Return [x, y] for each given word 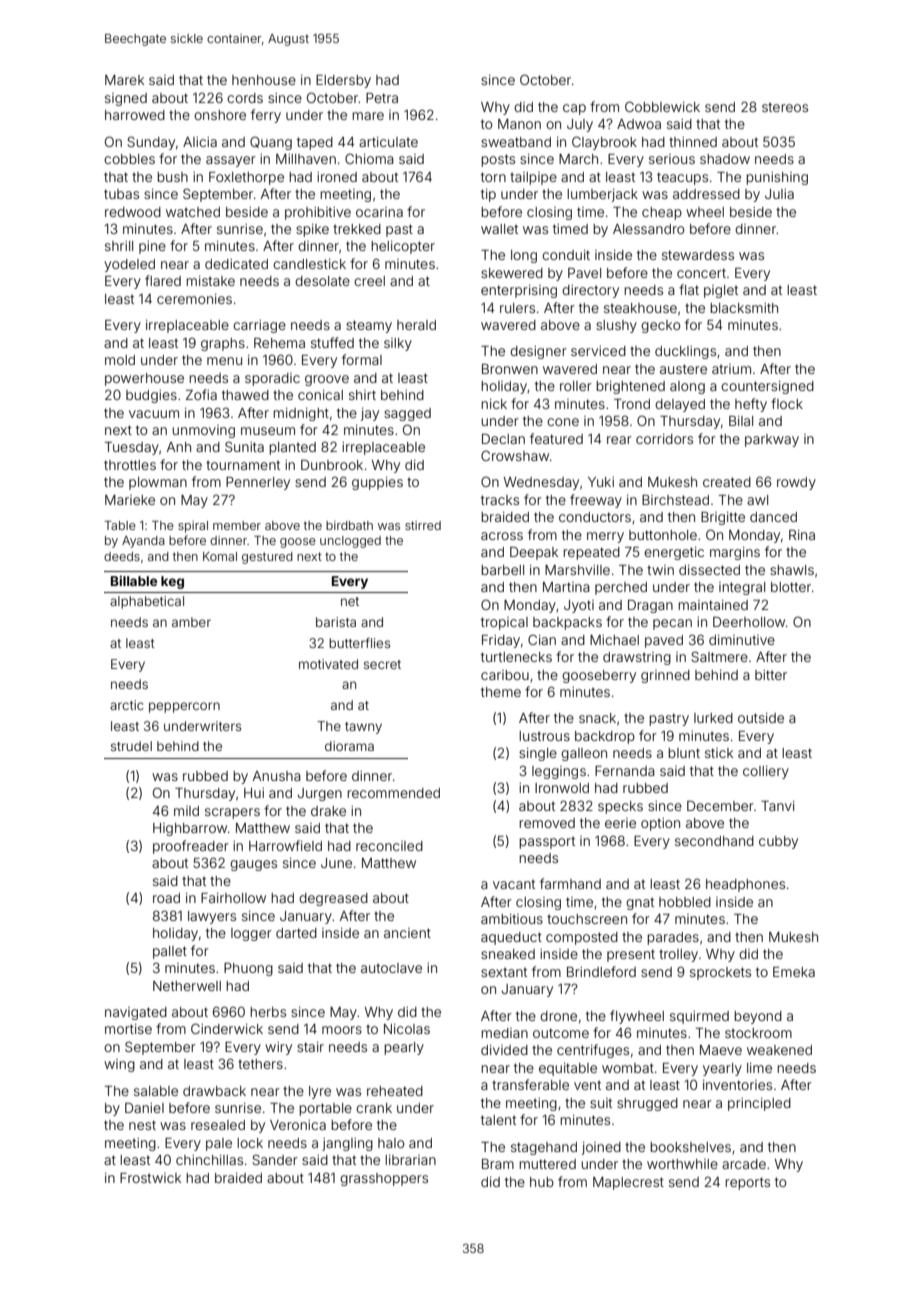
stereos [785, 107]
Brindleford [601, 971]
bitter [771, 675]
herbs [268, 1012]
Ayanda [143, 542]
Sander [275, 1159]
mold [120, 360]
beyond [758, 1017]
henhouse [264, 80]
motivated [328, 664]
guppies [377, 483]
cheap [662, 213]
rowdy [796, 483]
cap [574, 109]
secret [382, 664]
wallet [499, 229]
